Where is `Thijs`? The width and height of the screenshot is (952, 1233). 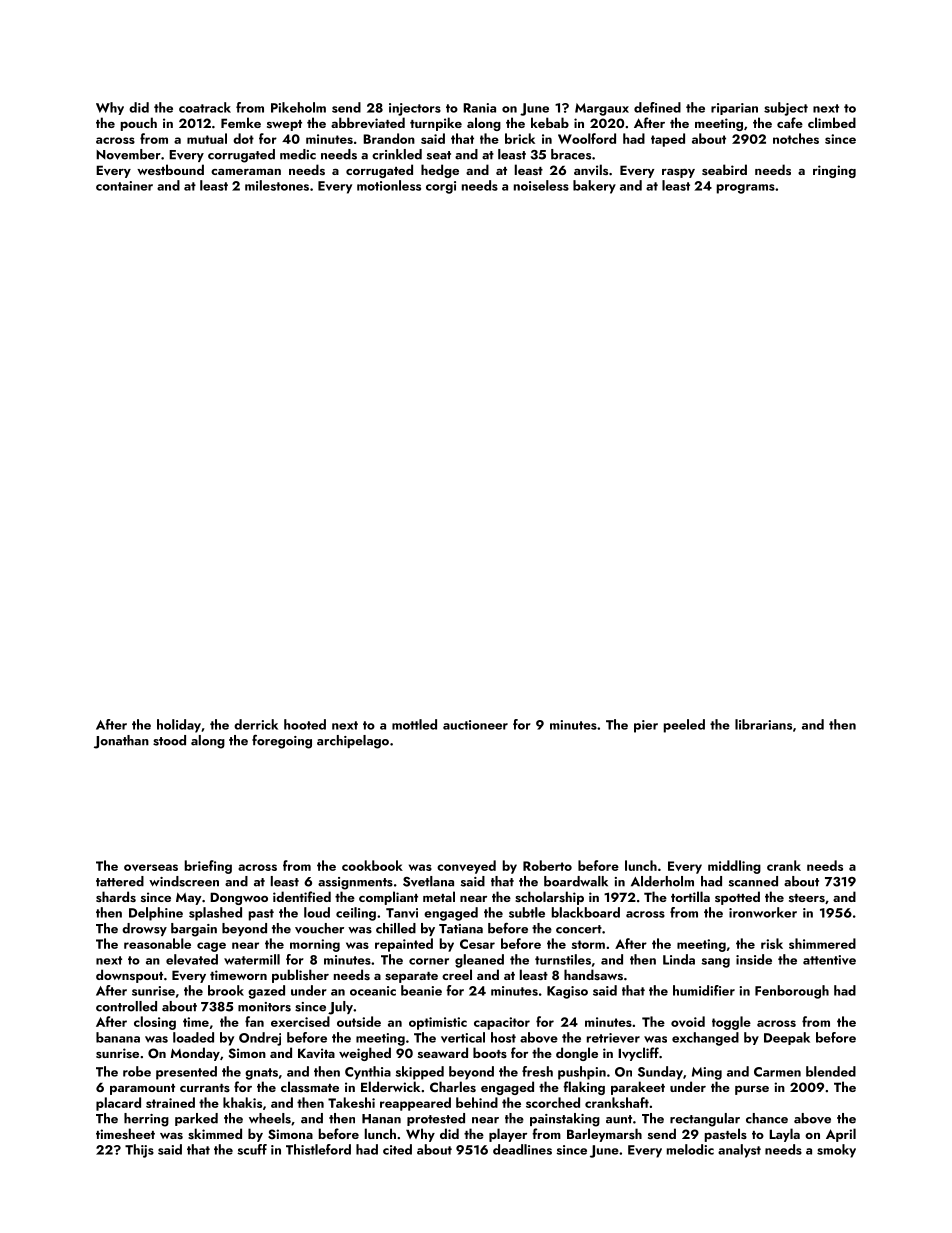
Thijs is located at coordinates (139, 1151).
